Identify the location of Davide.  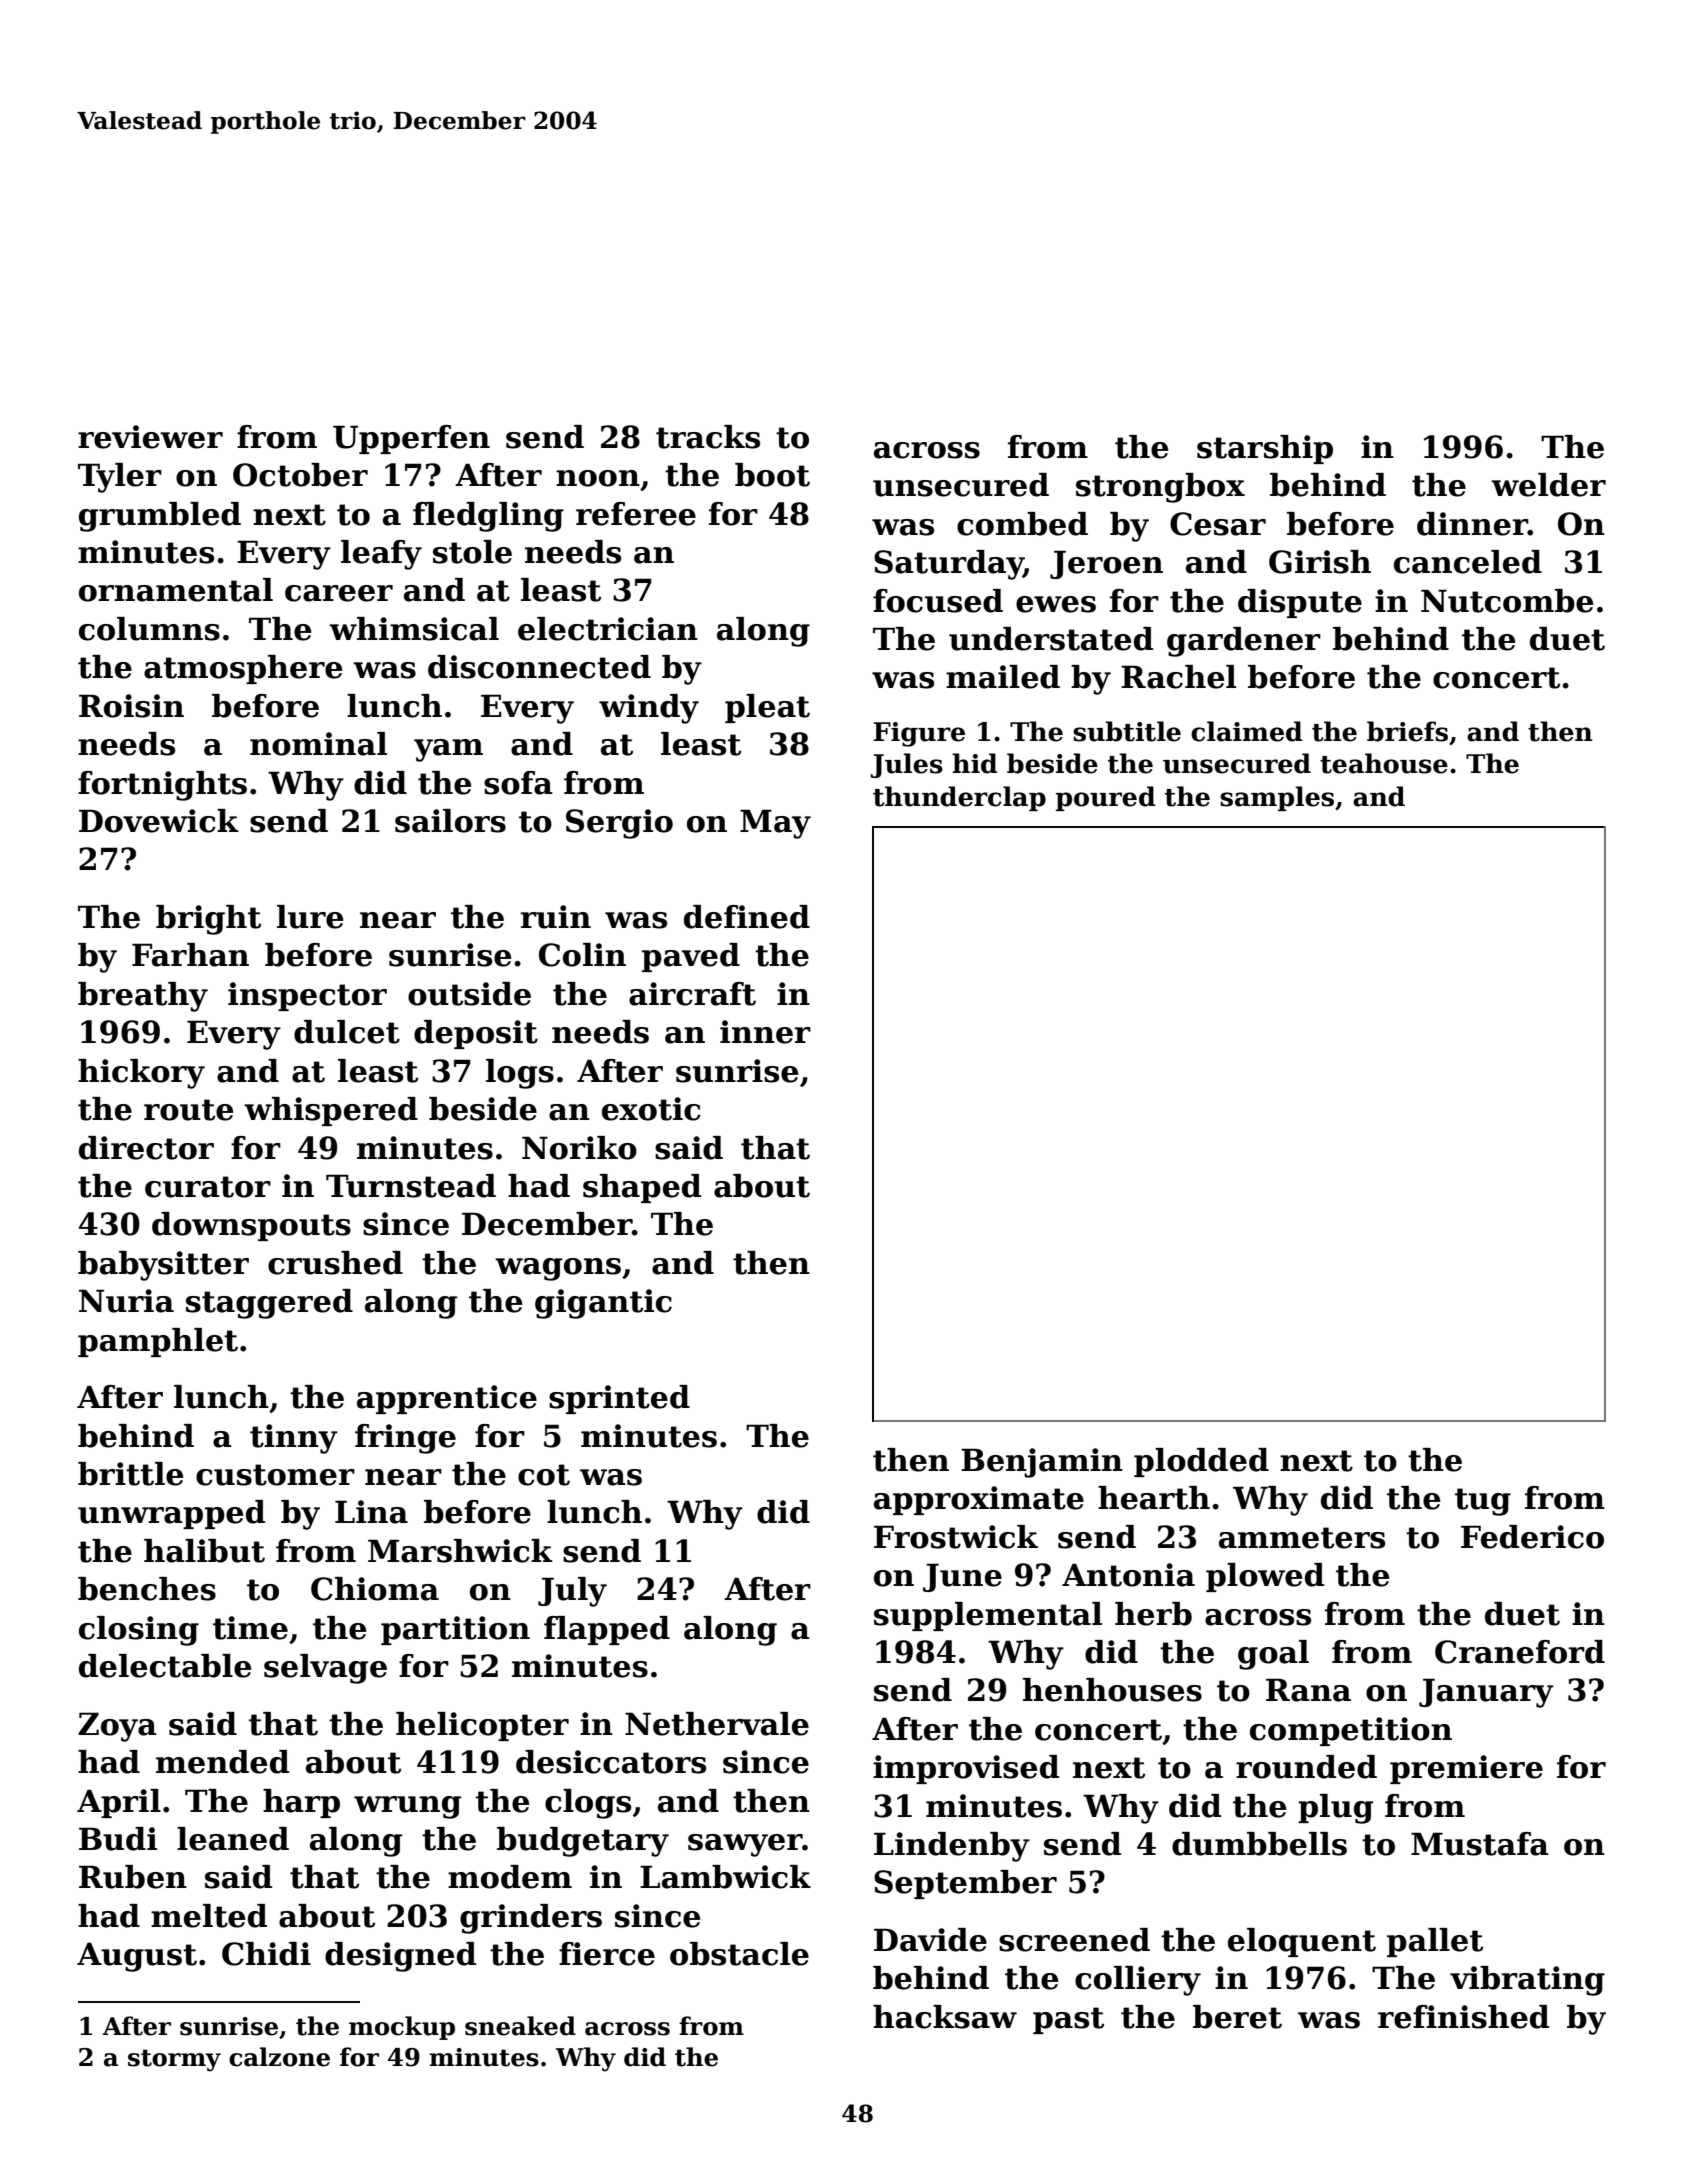
(930, 1940).
